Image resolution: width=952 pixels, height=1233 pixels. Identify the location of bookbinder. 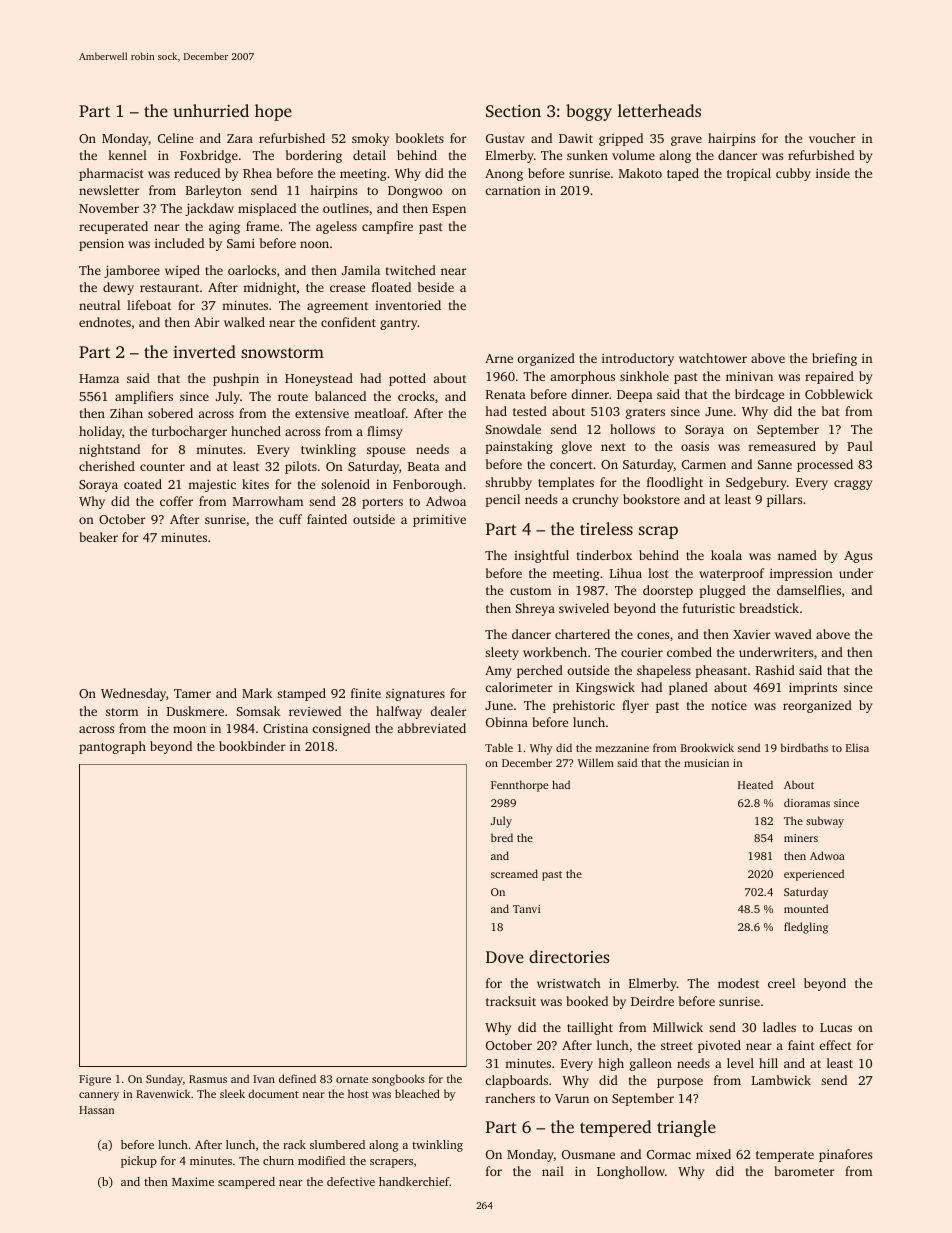
(252, 746).
